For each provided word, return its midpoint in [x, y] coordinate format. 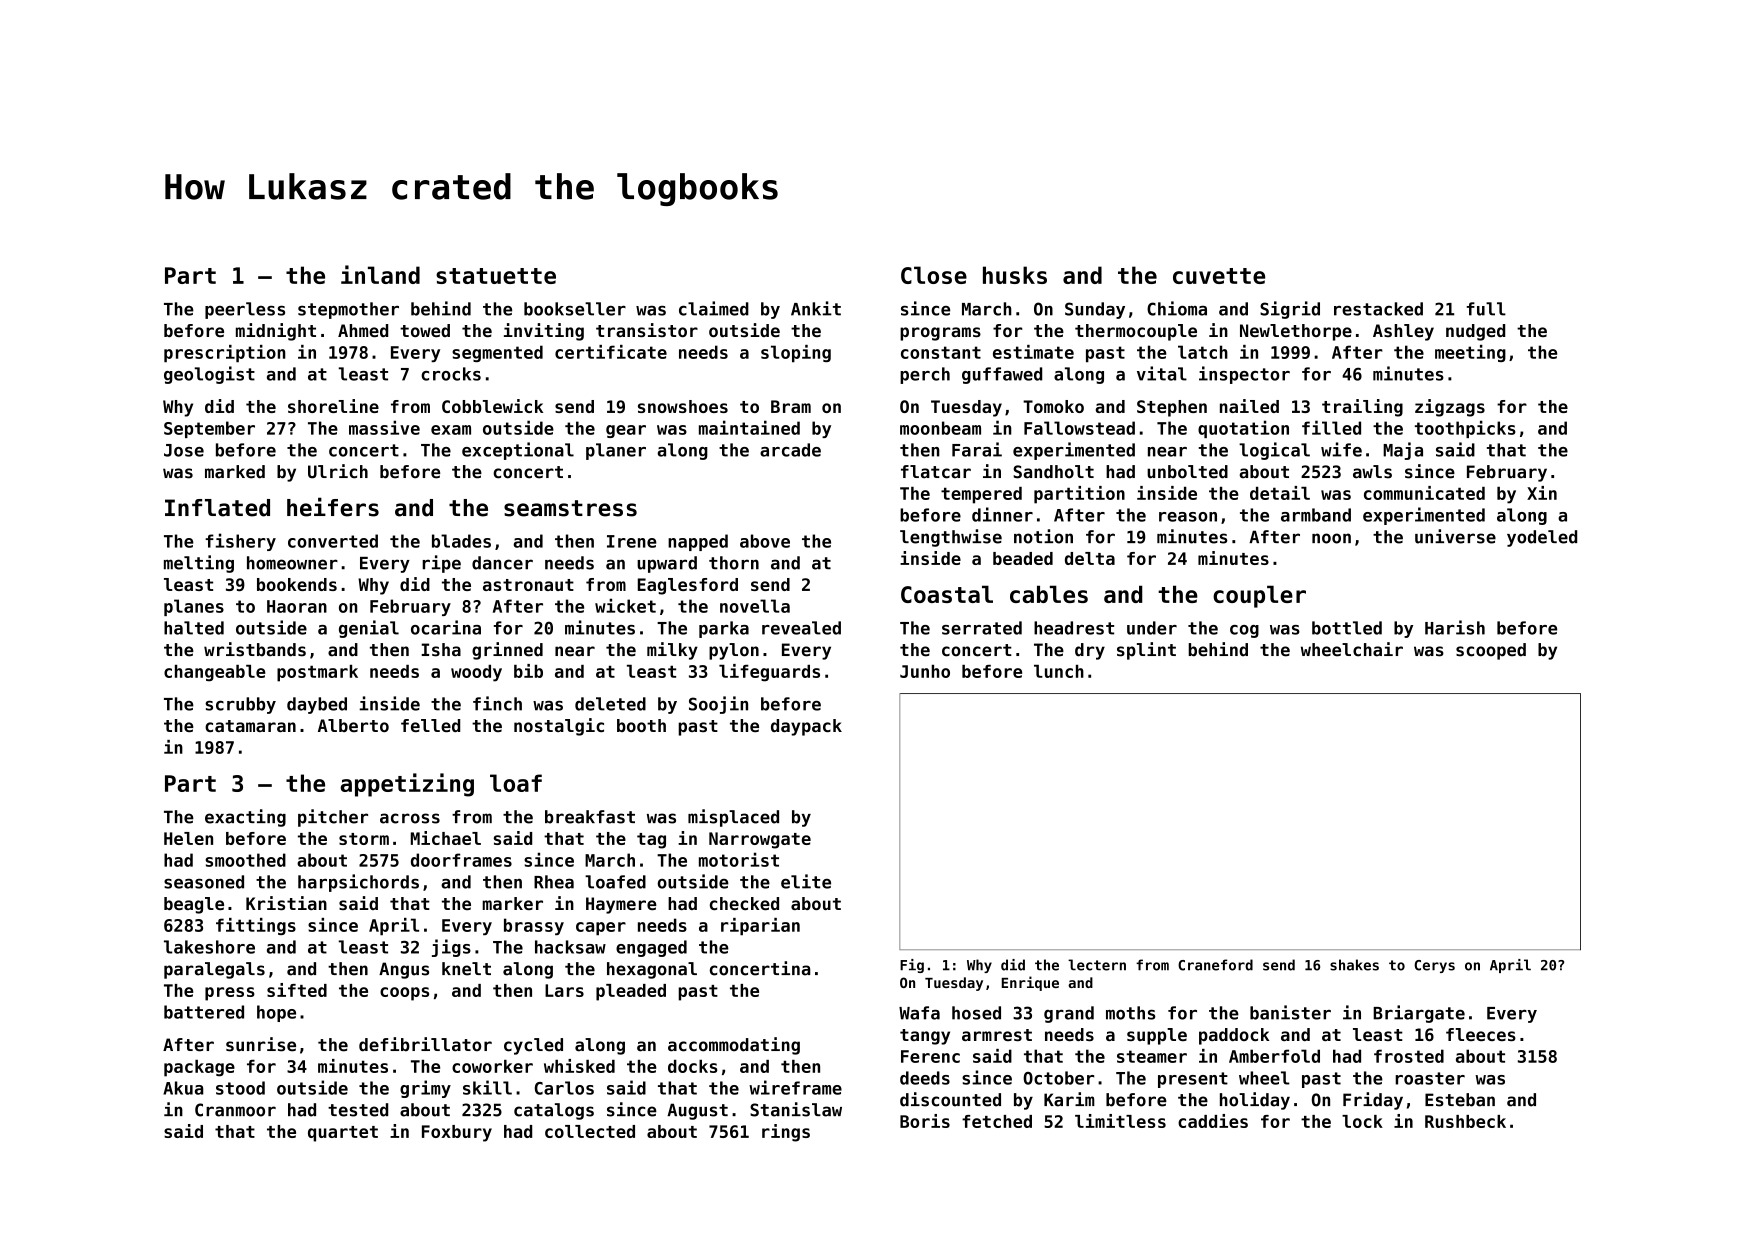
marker [512, 903]
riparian [760, 926]
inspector [1244, 375]
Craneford [1215, 965]
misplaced [733, 818]
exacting [245, 818]
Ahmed [363, 330]
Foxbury [457, 1133]
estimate [1033, 352]
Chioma [1177, 308]
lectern [1097, 965]
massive [384, 427]
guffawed [1002, 375]
